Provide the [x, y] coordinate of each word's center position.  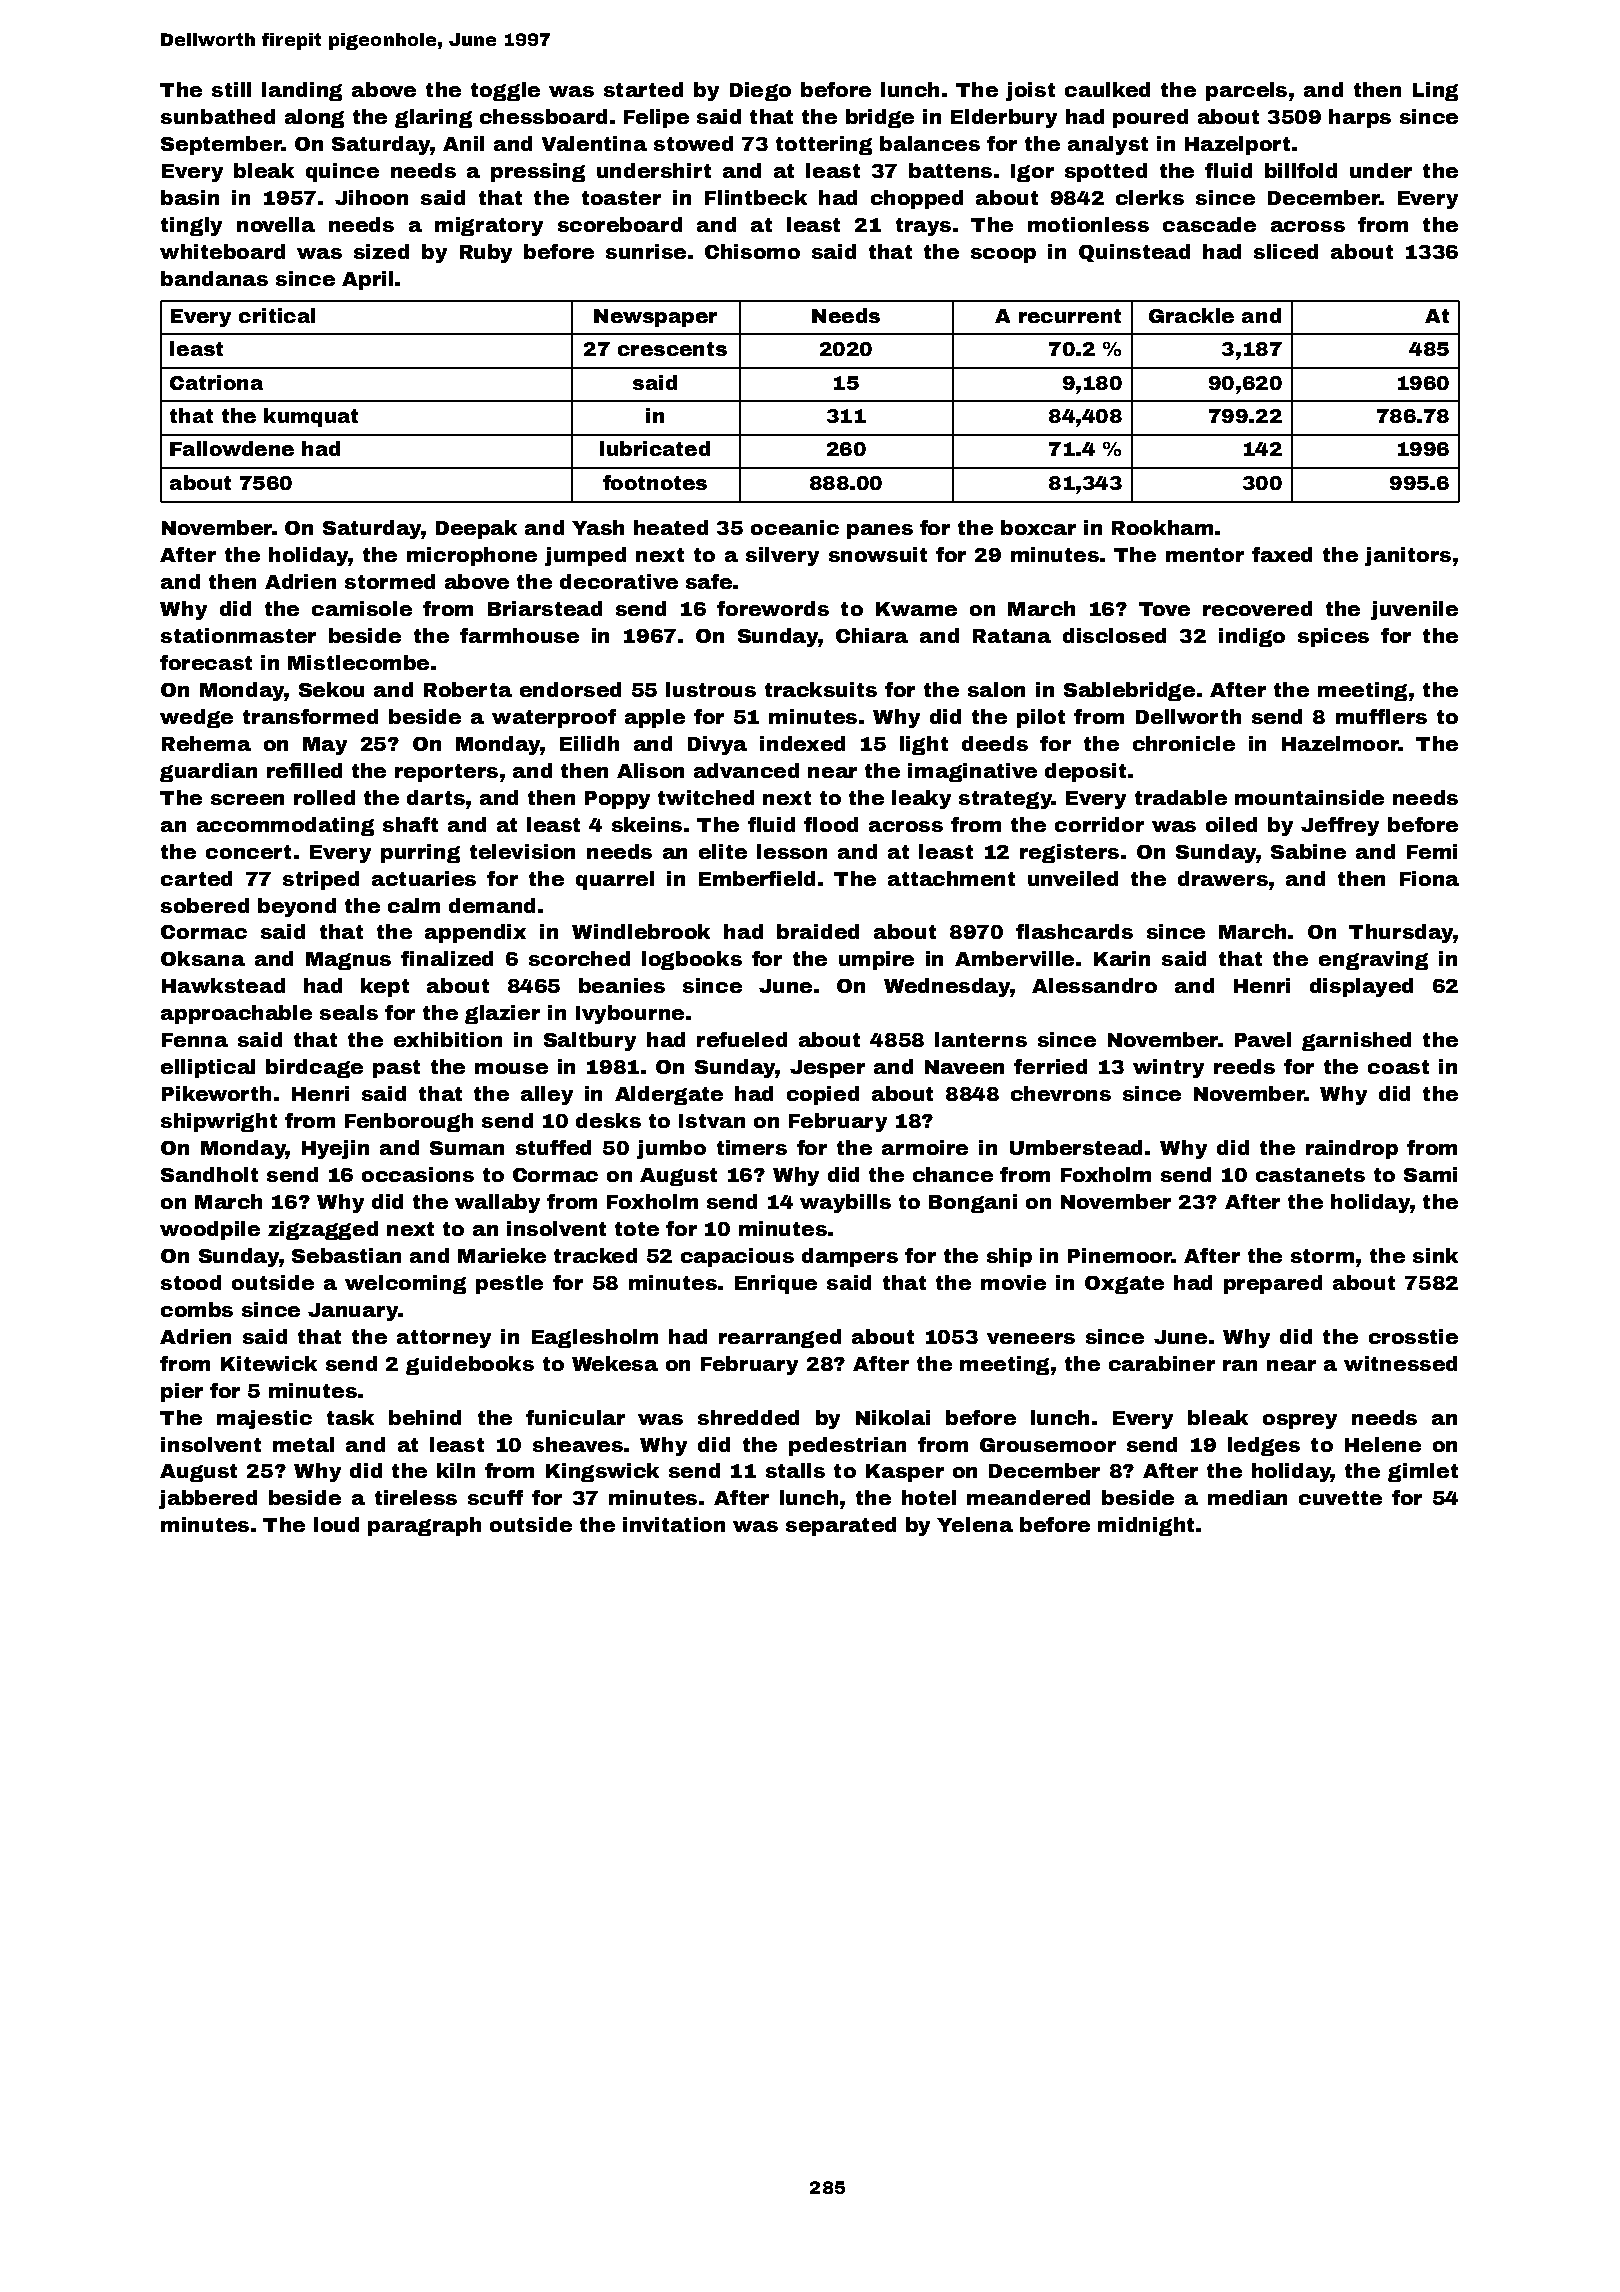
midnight [1146, 1526]
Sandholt [209, 1174]
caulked [1107, 89]
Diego [760, 91]
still [231, 89]
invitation [674, 1524]
